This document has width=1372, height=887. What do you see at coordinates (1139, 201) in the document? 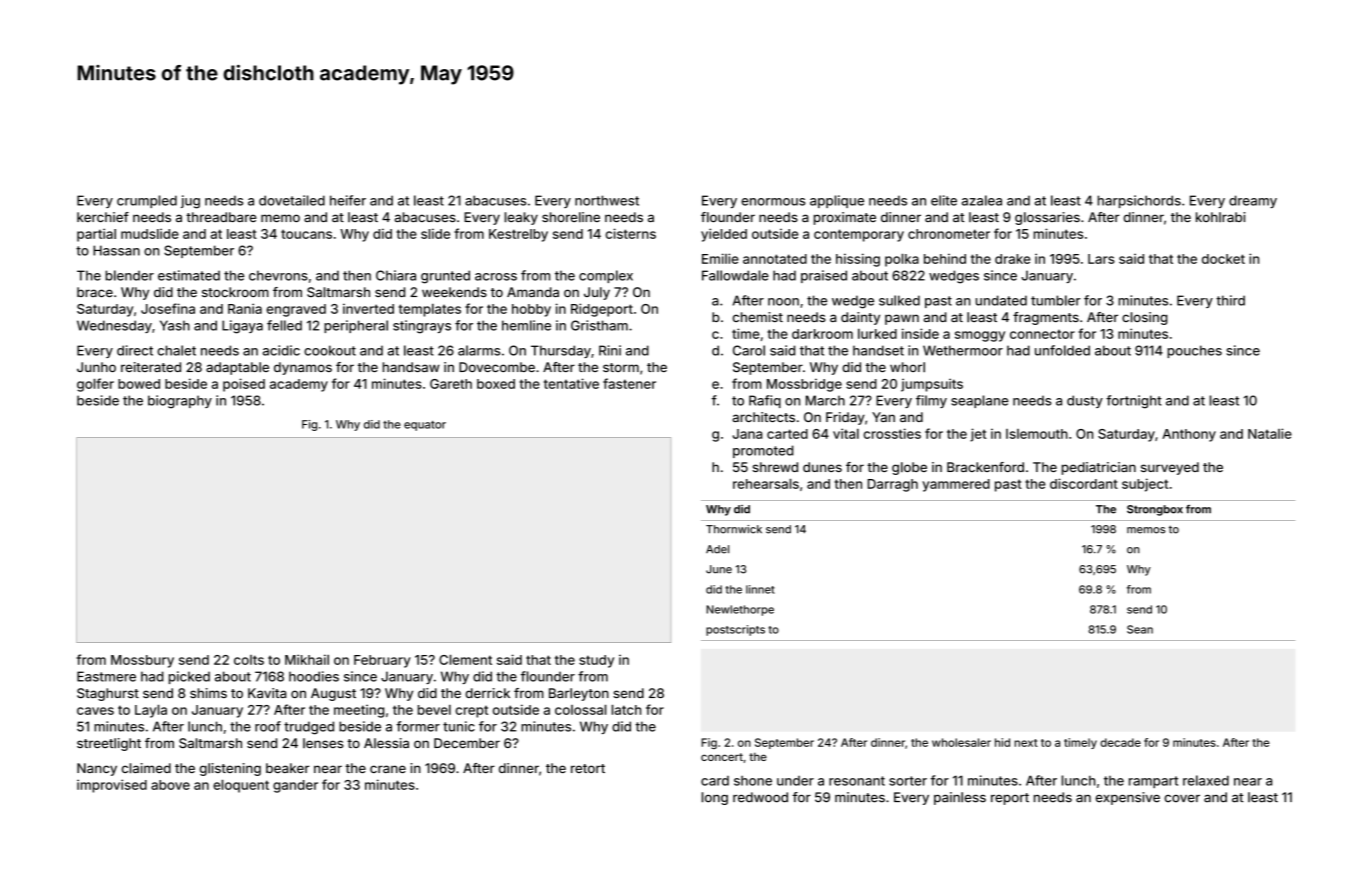
I see `harpsichords` at bounding box center [1139, 201].
